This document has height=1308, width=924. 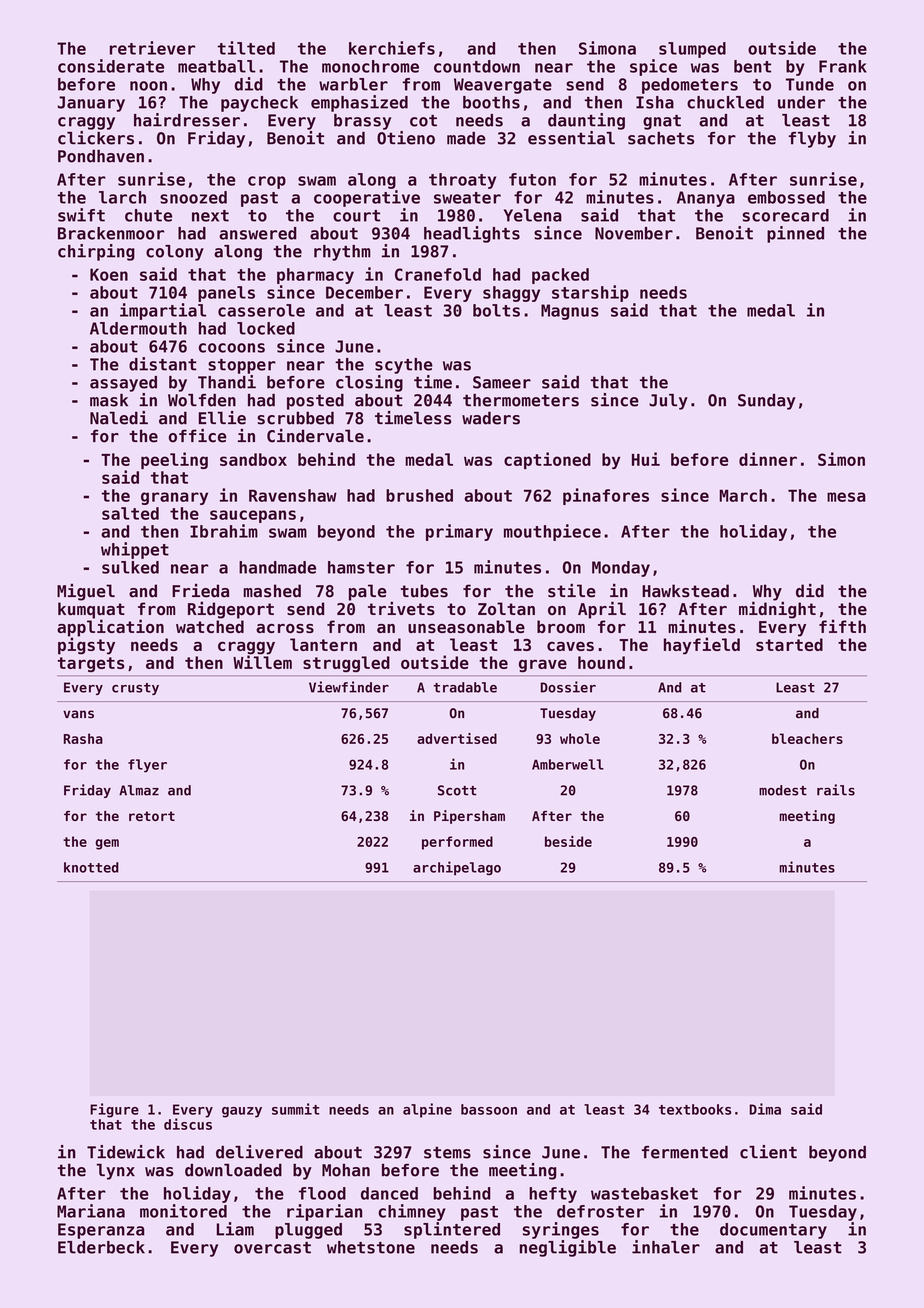 What do you see at coordinates (457, 868) in the document?
I see `archipelago` at bounding box center [457, 868].
